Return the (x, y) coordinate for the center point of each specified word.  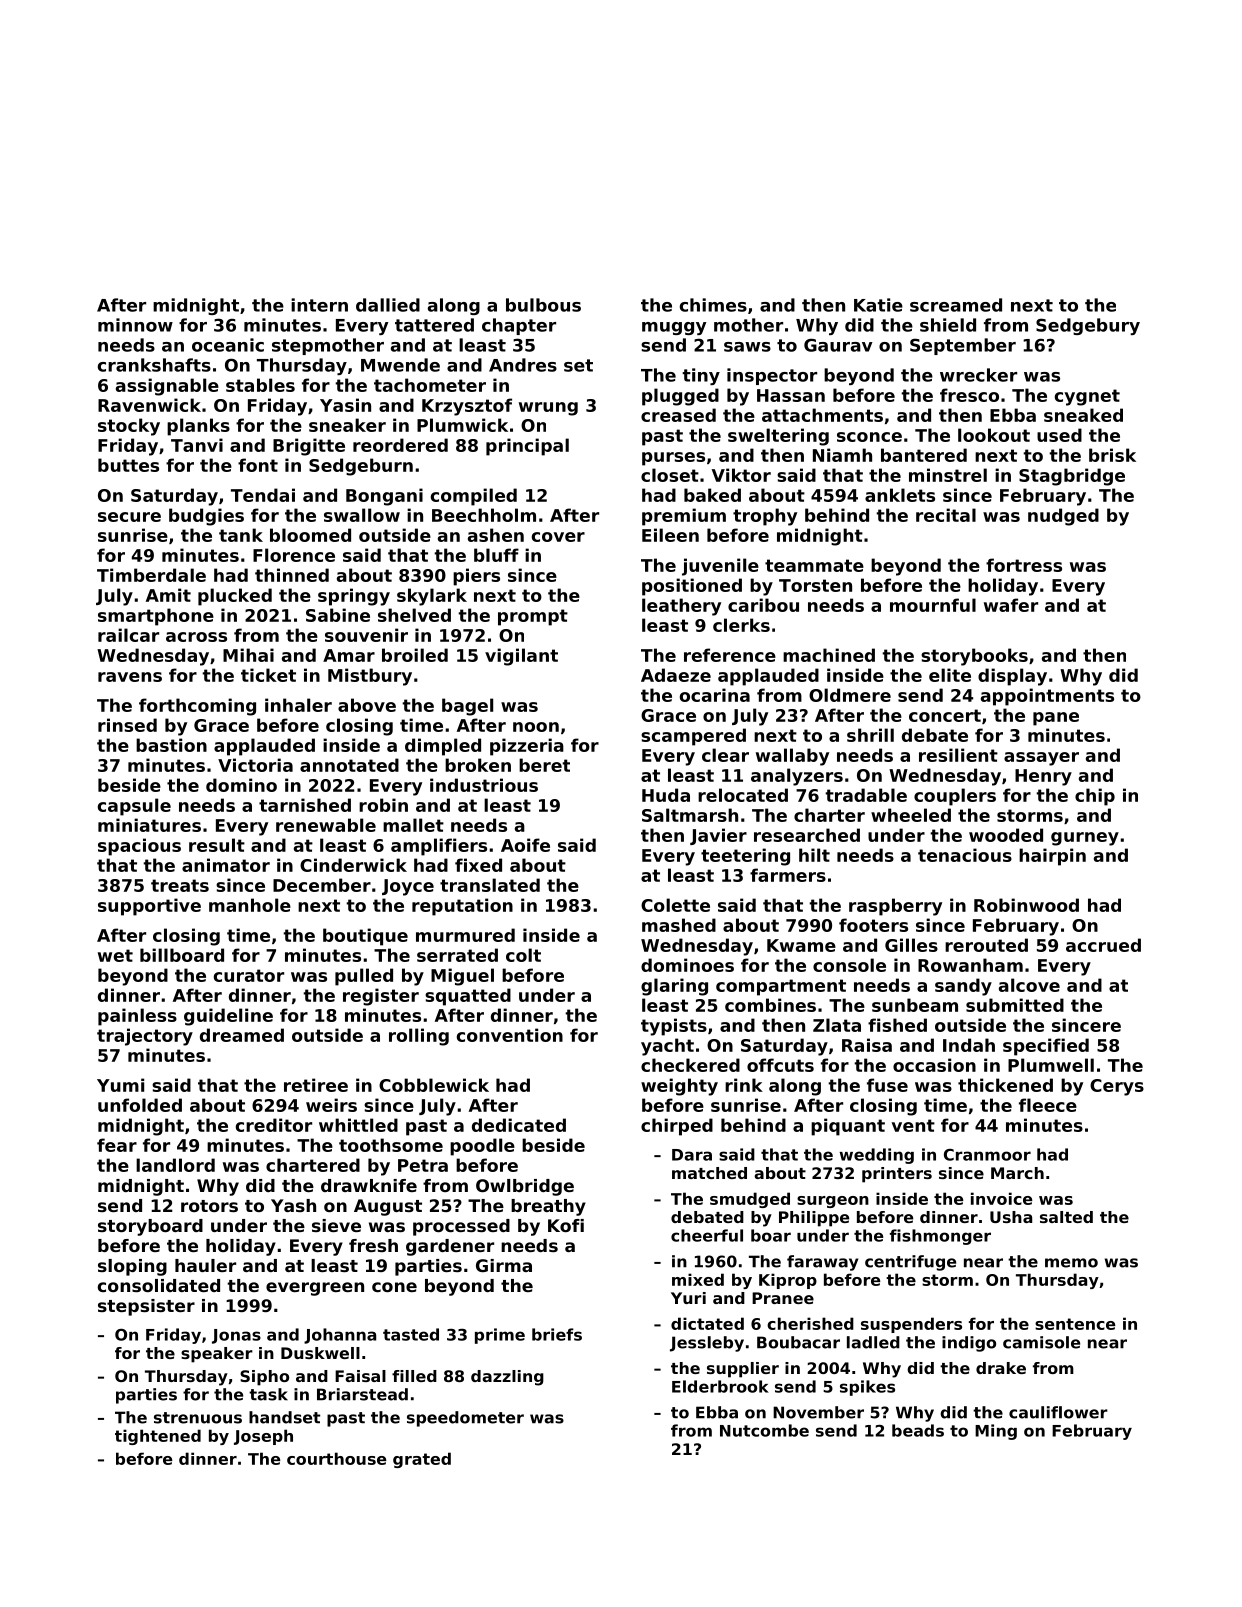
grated (422, 1460)
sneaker (347, 425)
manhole (250, 905)
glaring (674, 987)
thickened (1005, 1085)
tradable (866, 795)
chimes (713, 305)
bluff (496, 555)
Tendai (263, 495)
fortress (1024, 565)
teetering (745, 857)
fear (117, 1145)
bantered (924, 455)
